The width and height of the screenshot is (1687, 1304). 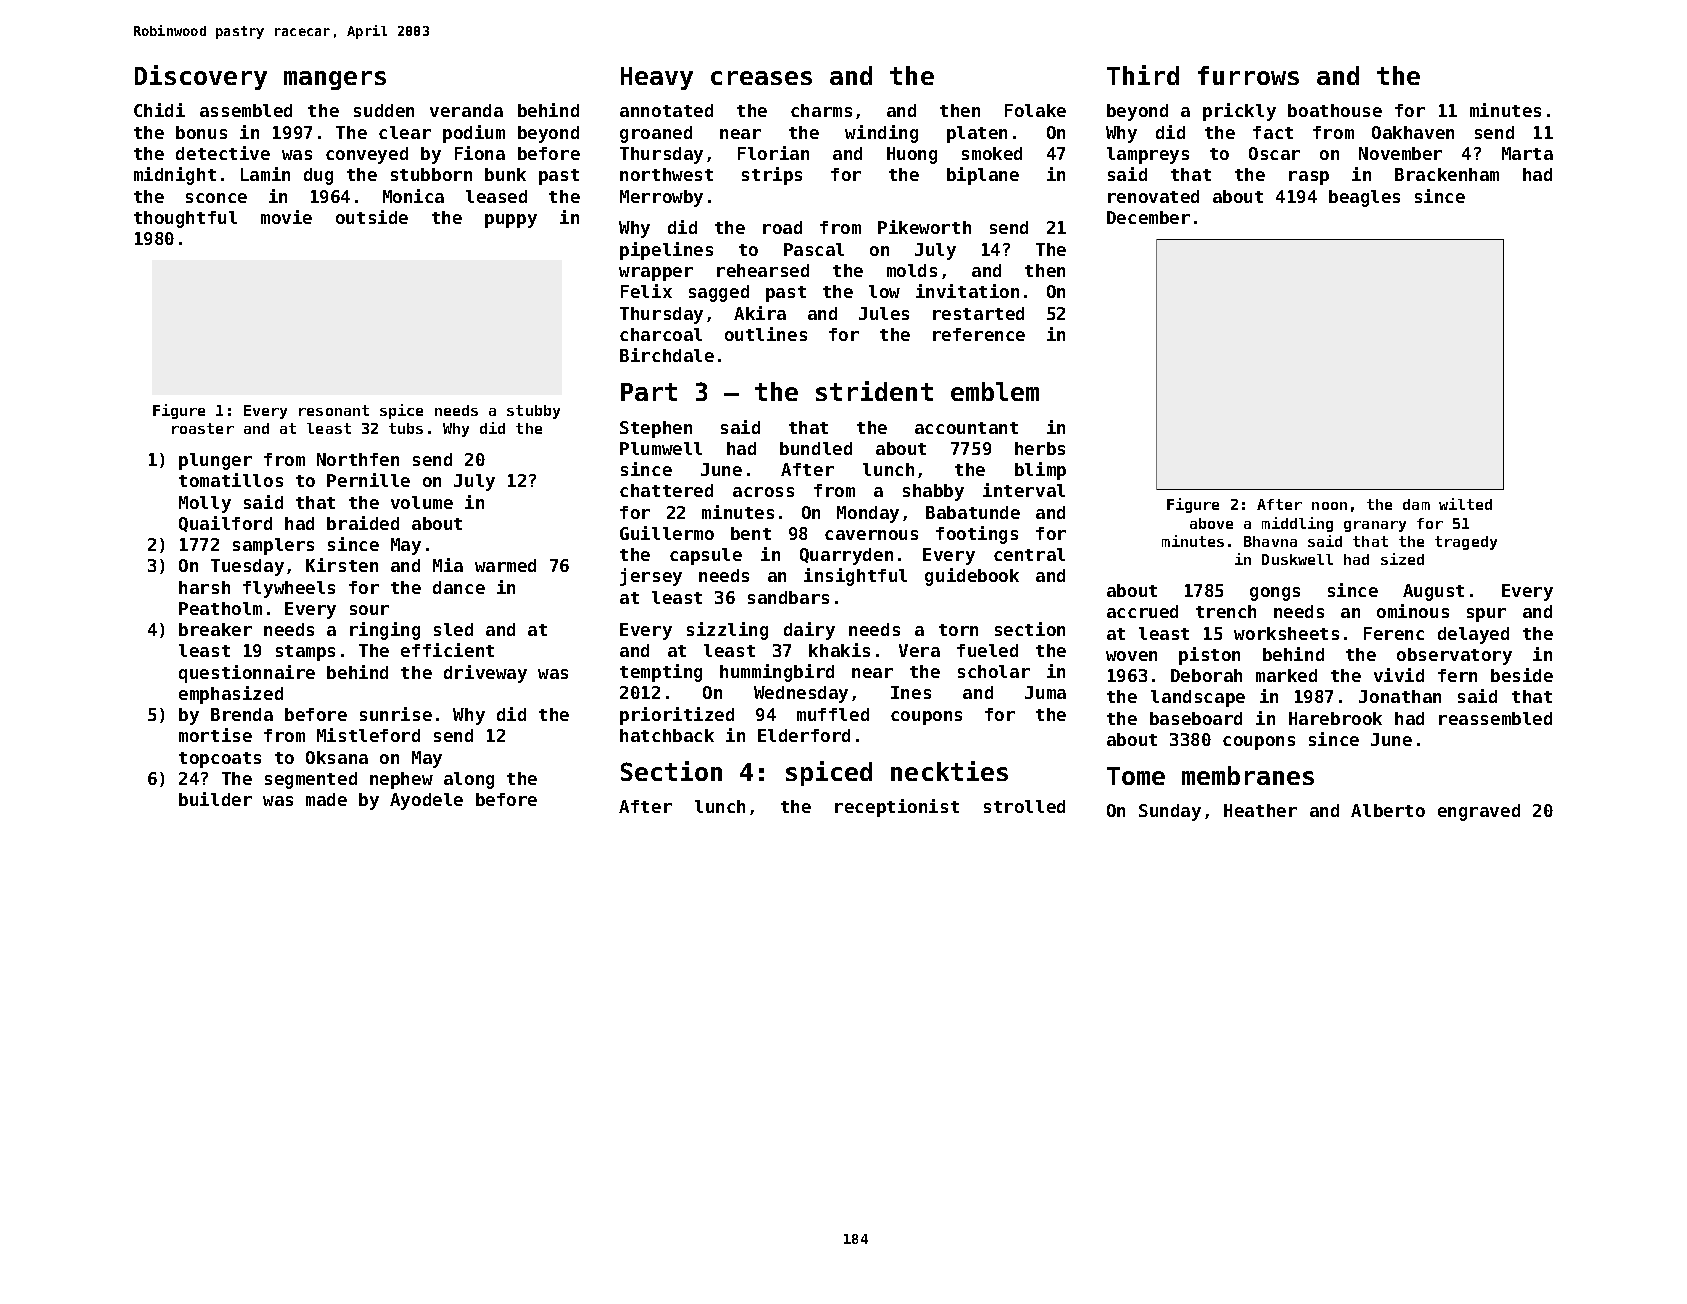 I want to click on Quailford, so click(x=225, y=524).
